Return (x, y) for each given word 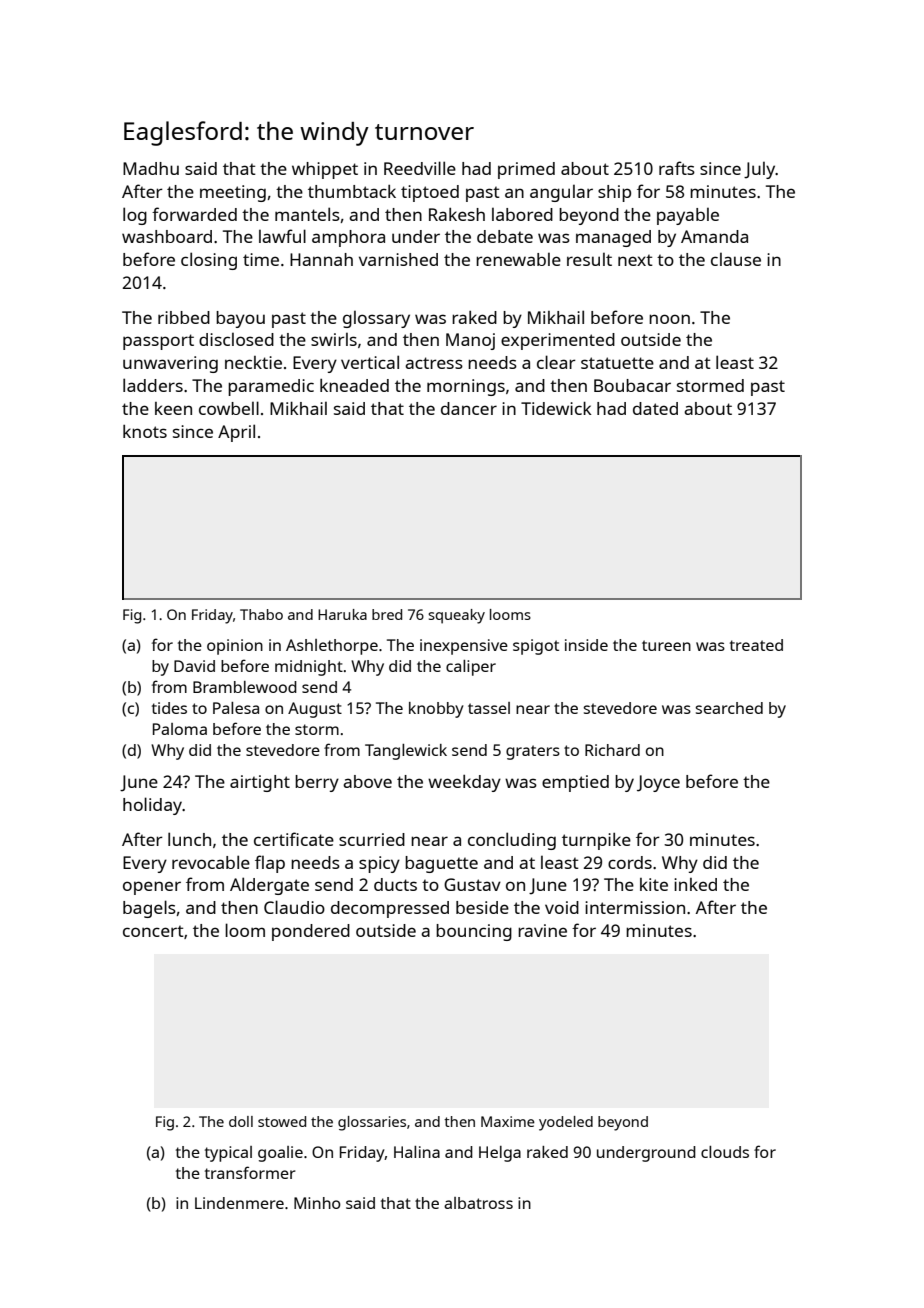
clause (736, 259)
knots (145, 431)
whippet (325, 170)
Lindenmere (239, 1203)
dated (655, 408)
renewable (518, 259)
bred (387, 614)
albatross (478, 1203)
